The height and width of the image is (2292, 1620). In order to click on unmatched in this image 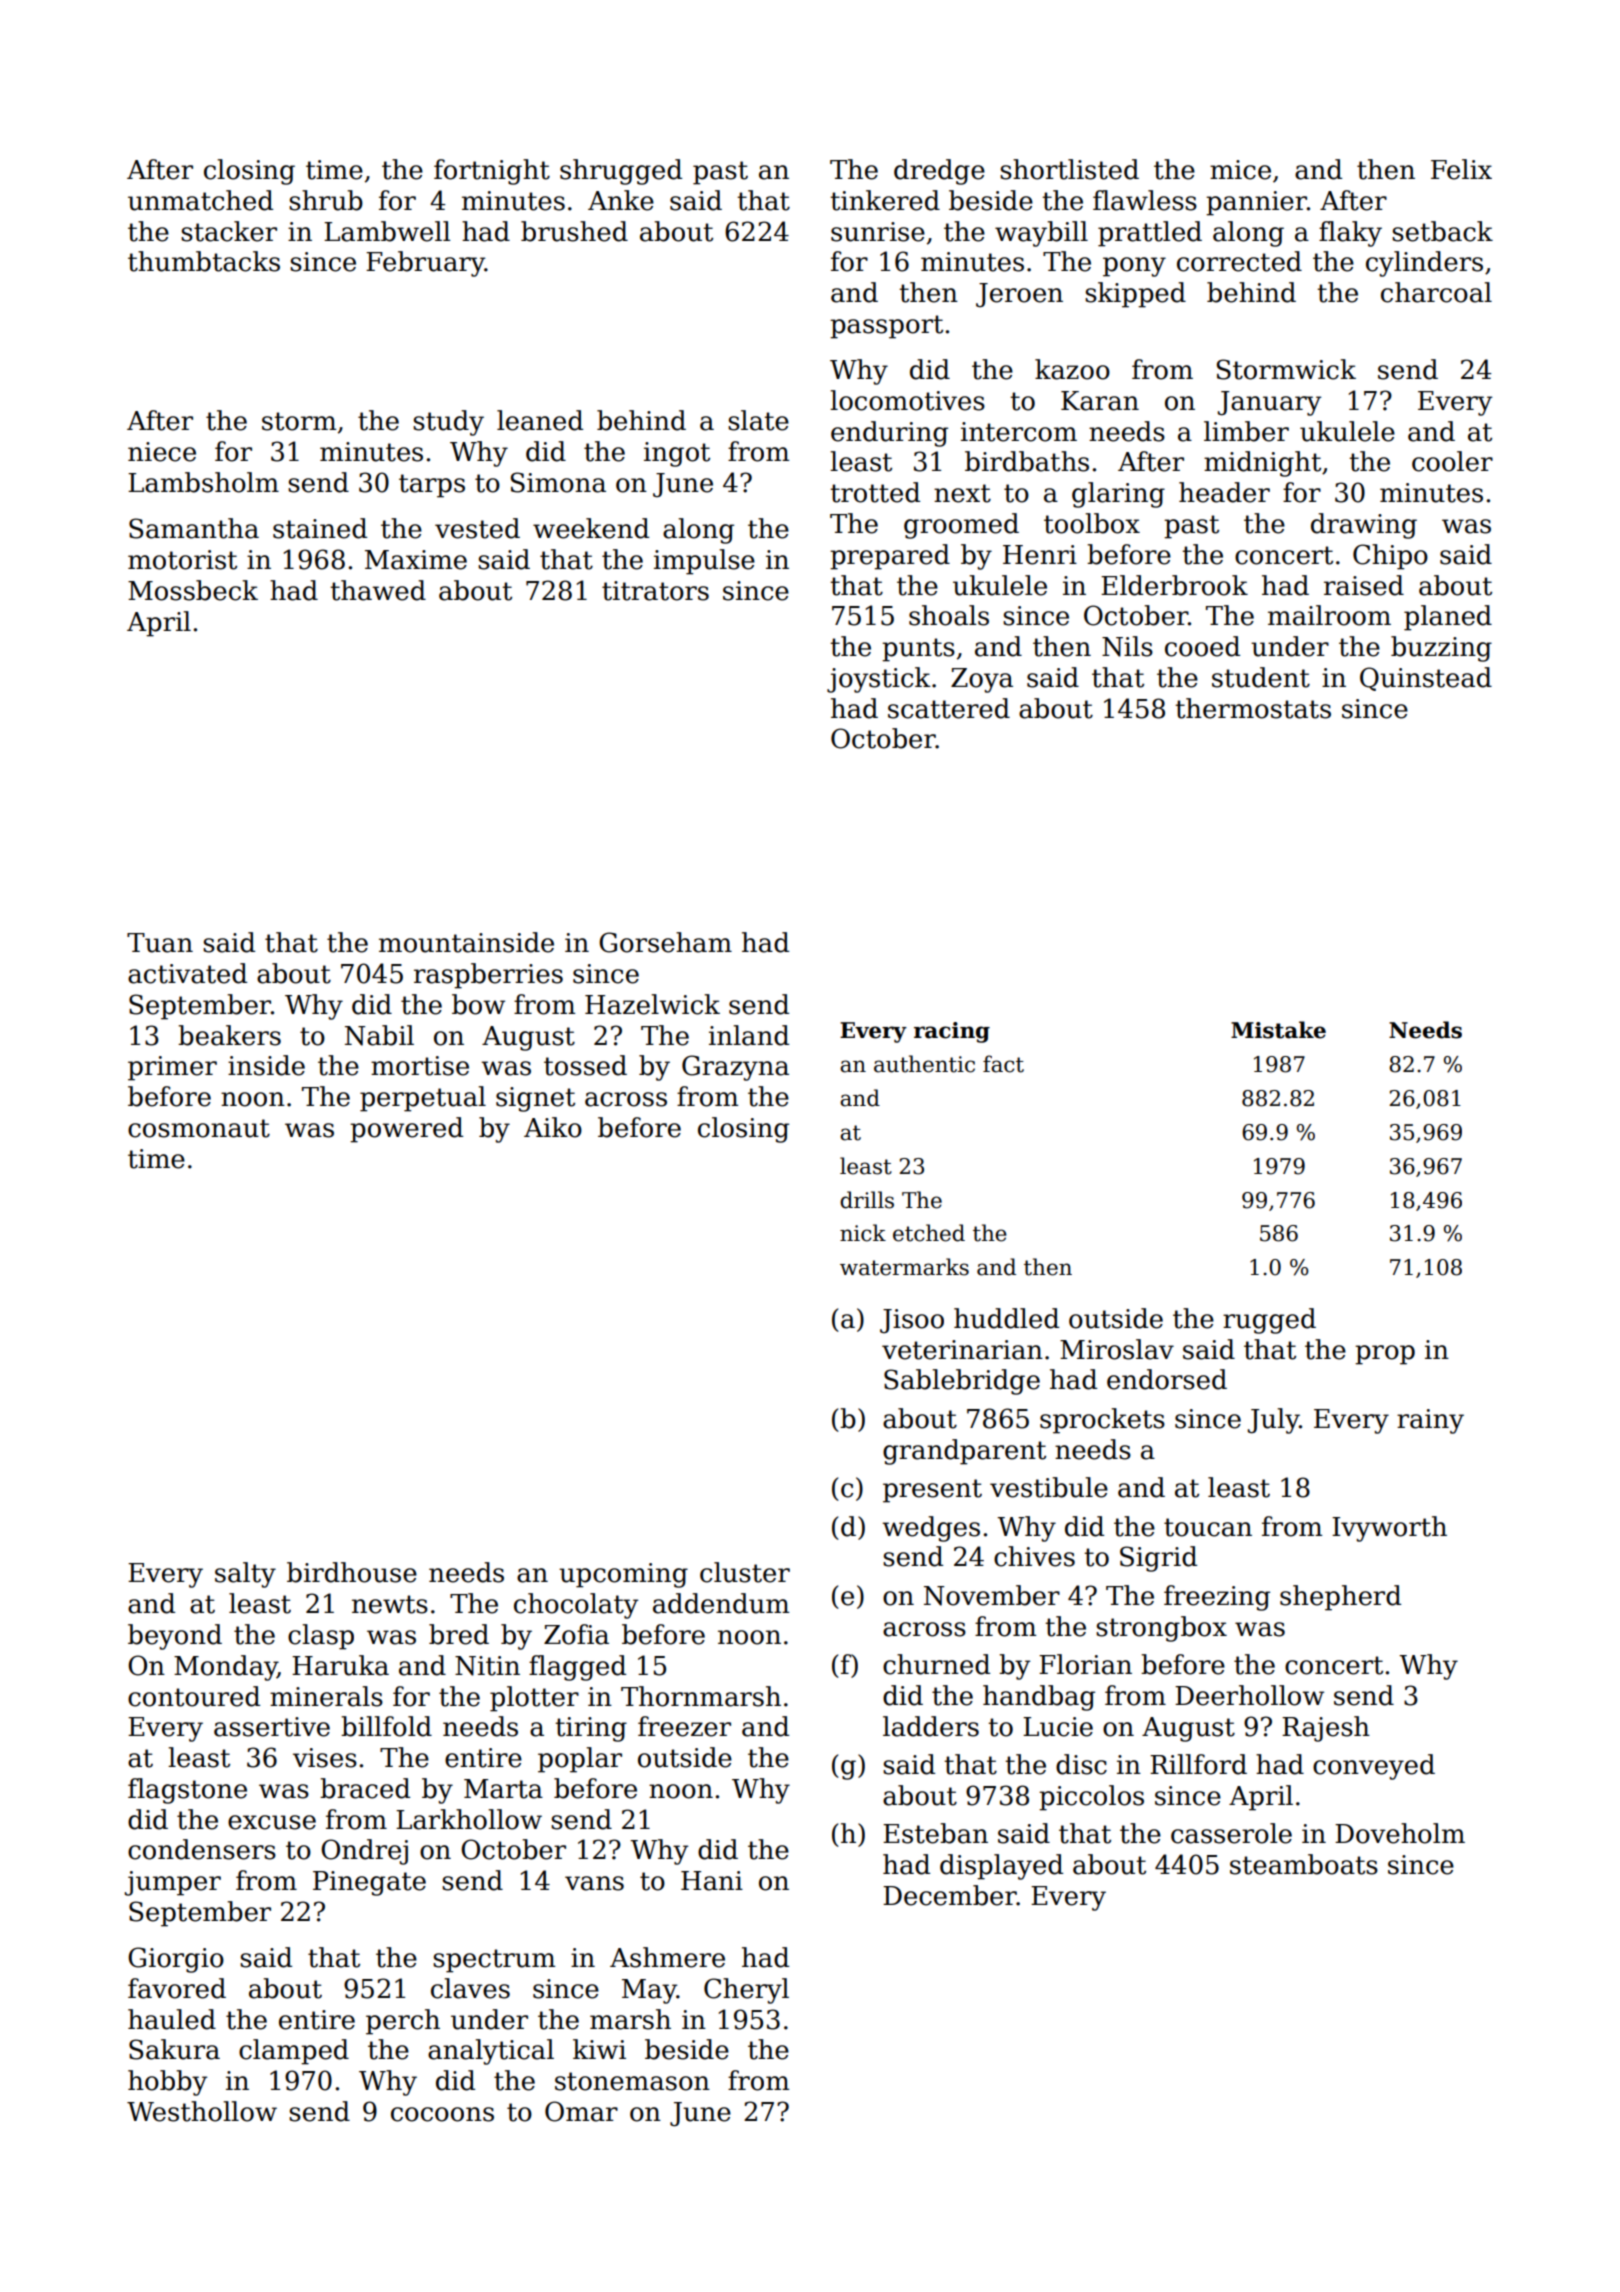, I will do `click(200, 200)`.
